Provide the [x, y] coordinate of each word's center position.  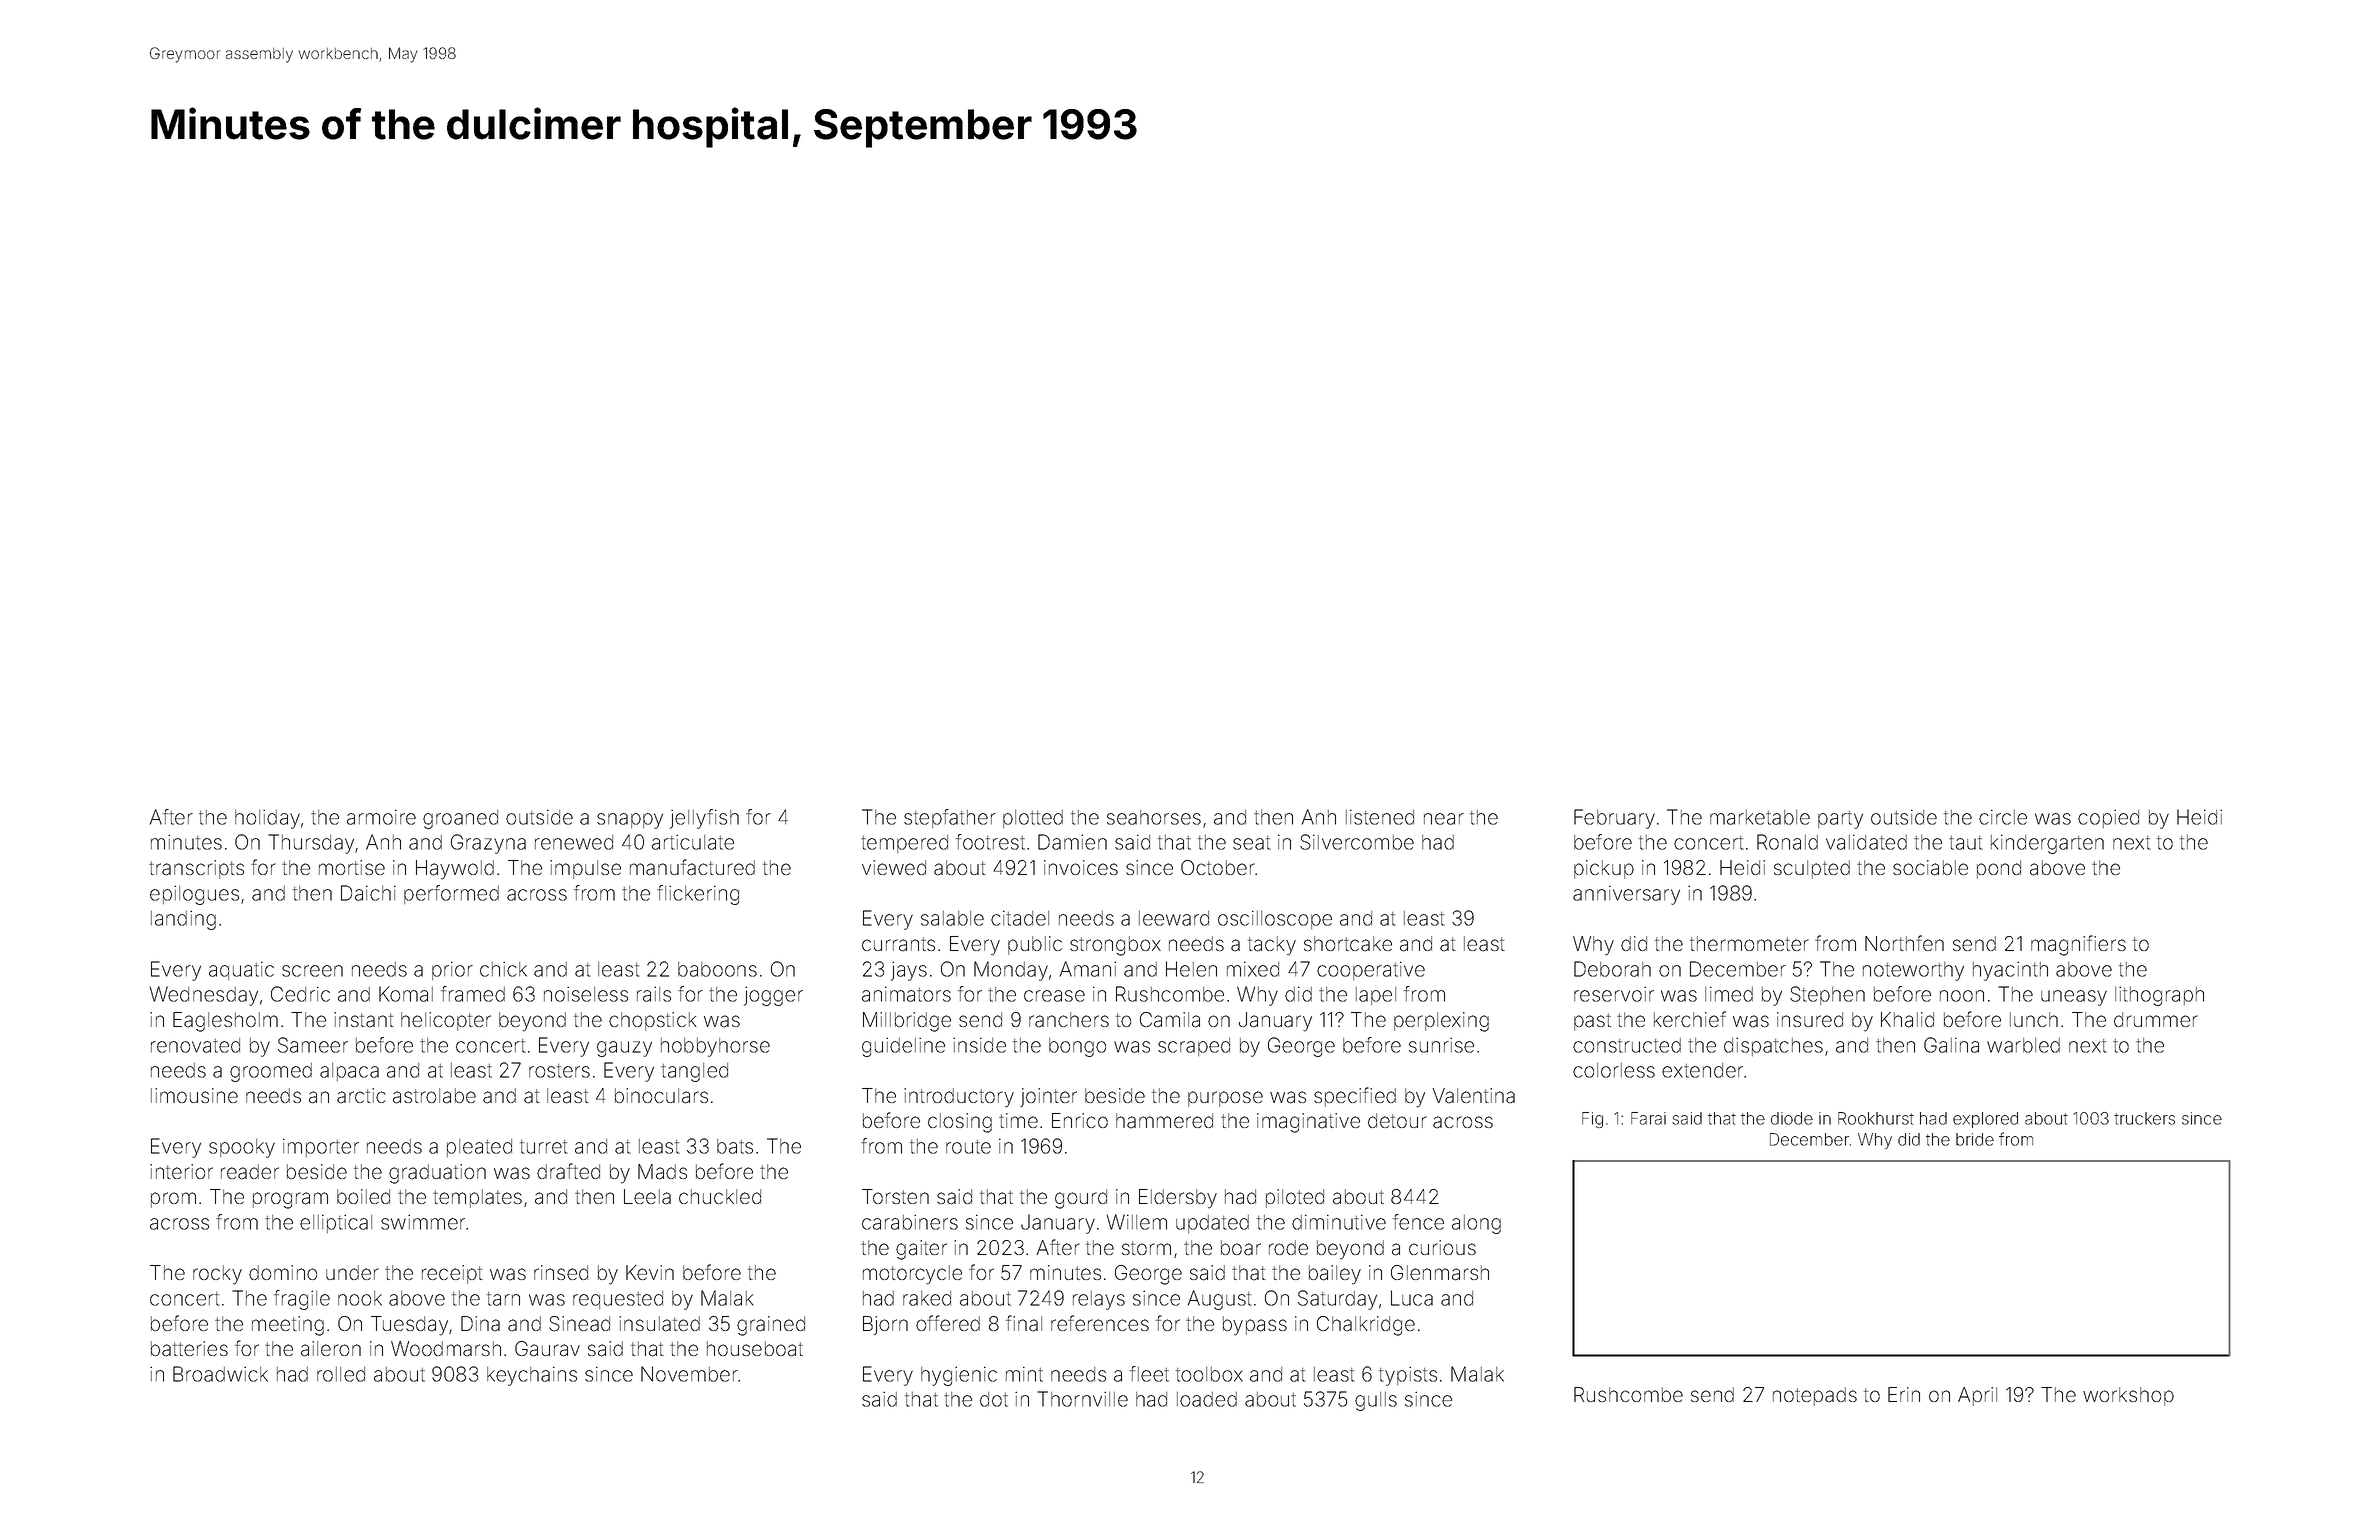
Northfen [1904, 943]
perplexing [1441, 1022]
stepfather [950, 818]
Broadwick [220, 1374]
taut [1966, 843]
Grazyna [488, 844]
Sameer [313, 1045]
